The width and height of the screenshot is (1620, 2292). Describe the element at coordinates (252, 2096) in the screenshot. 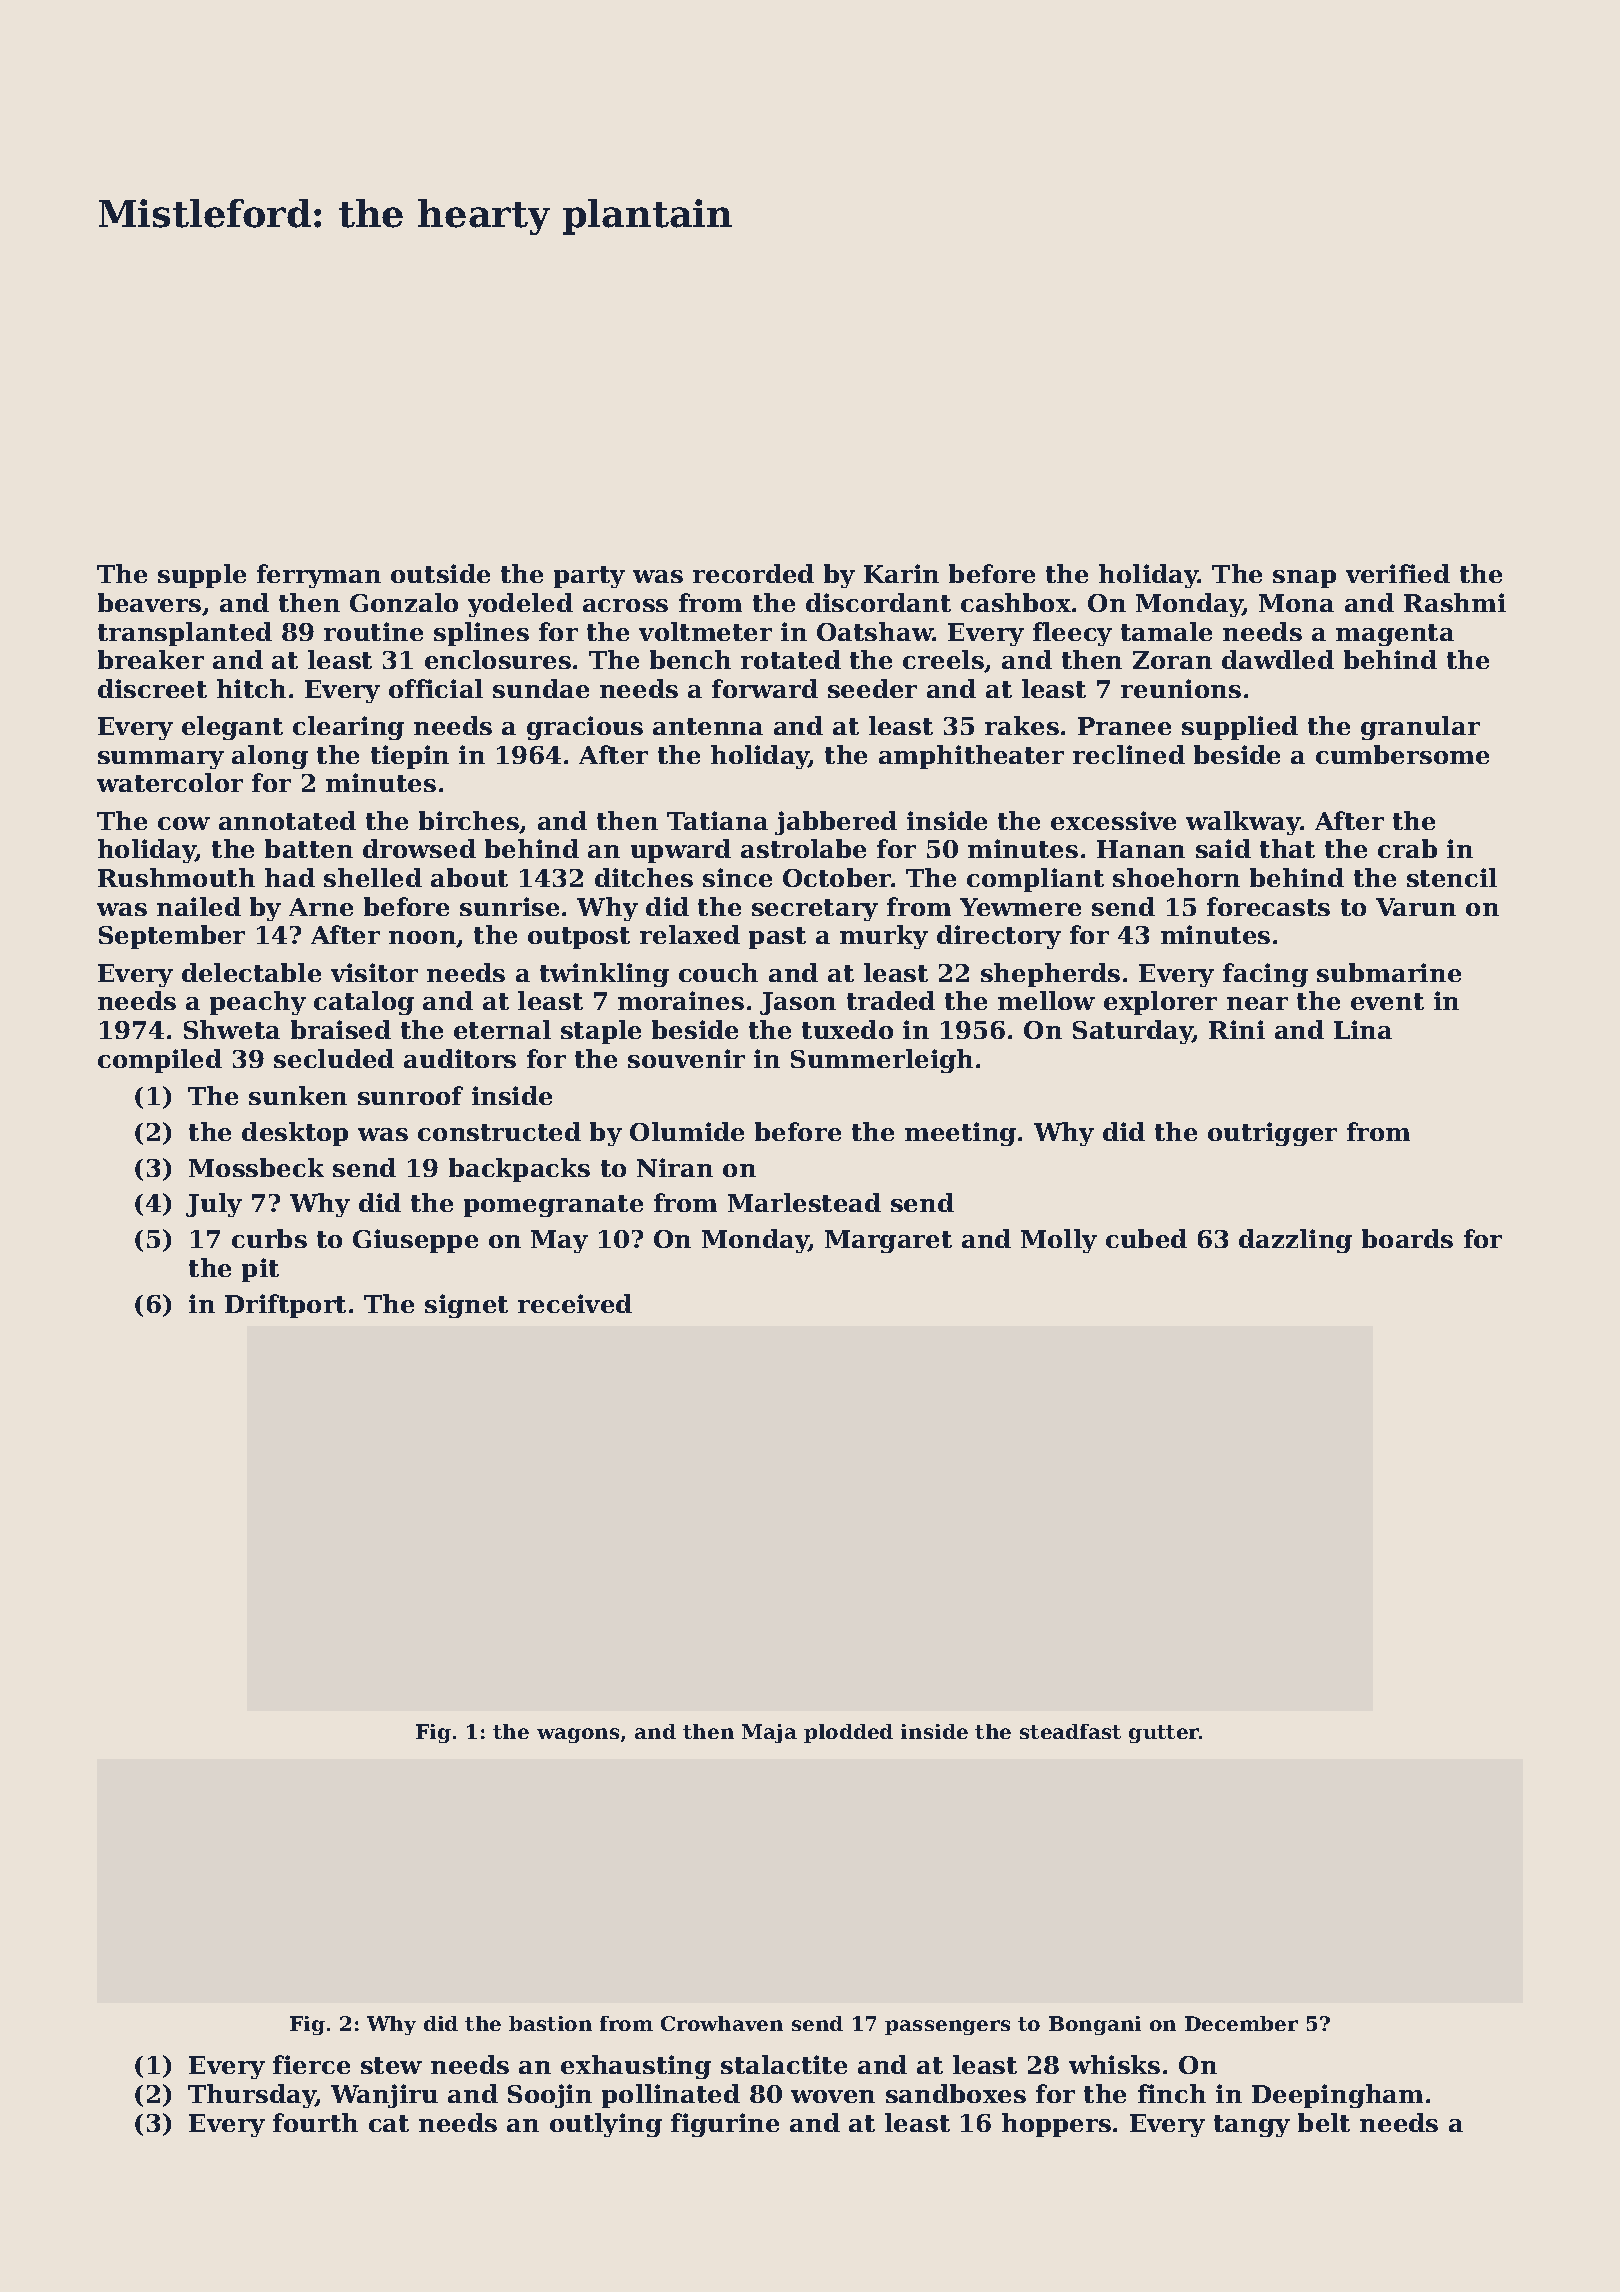

I see `Thursday` at that location.
